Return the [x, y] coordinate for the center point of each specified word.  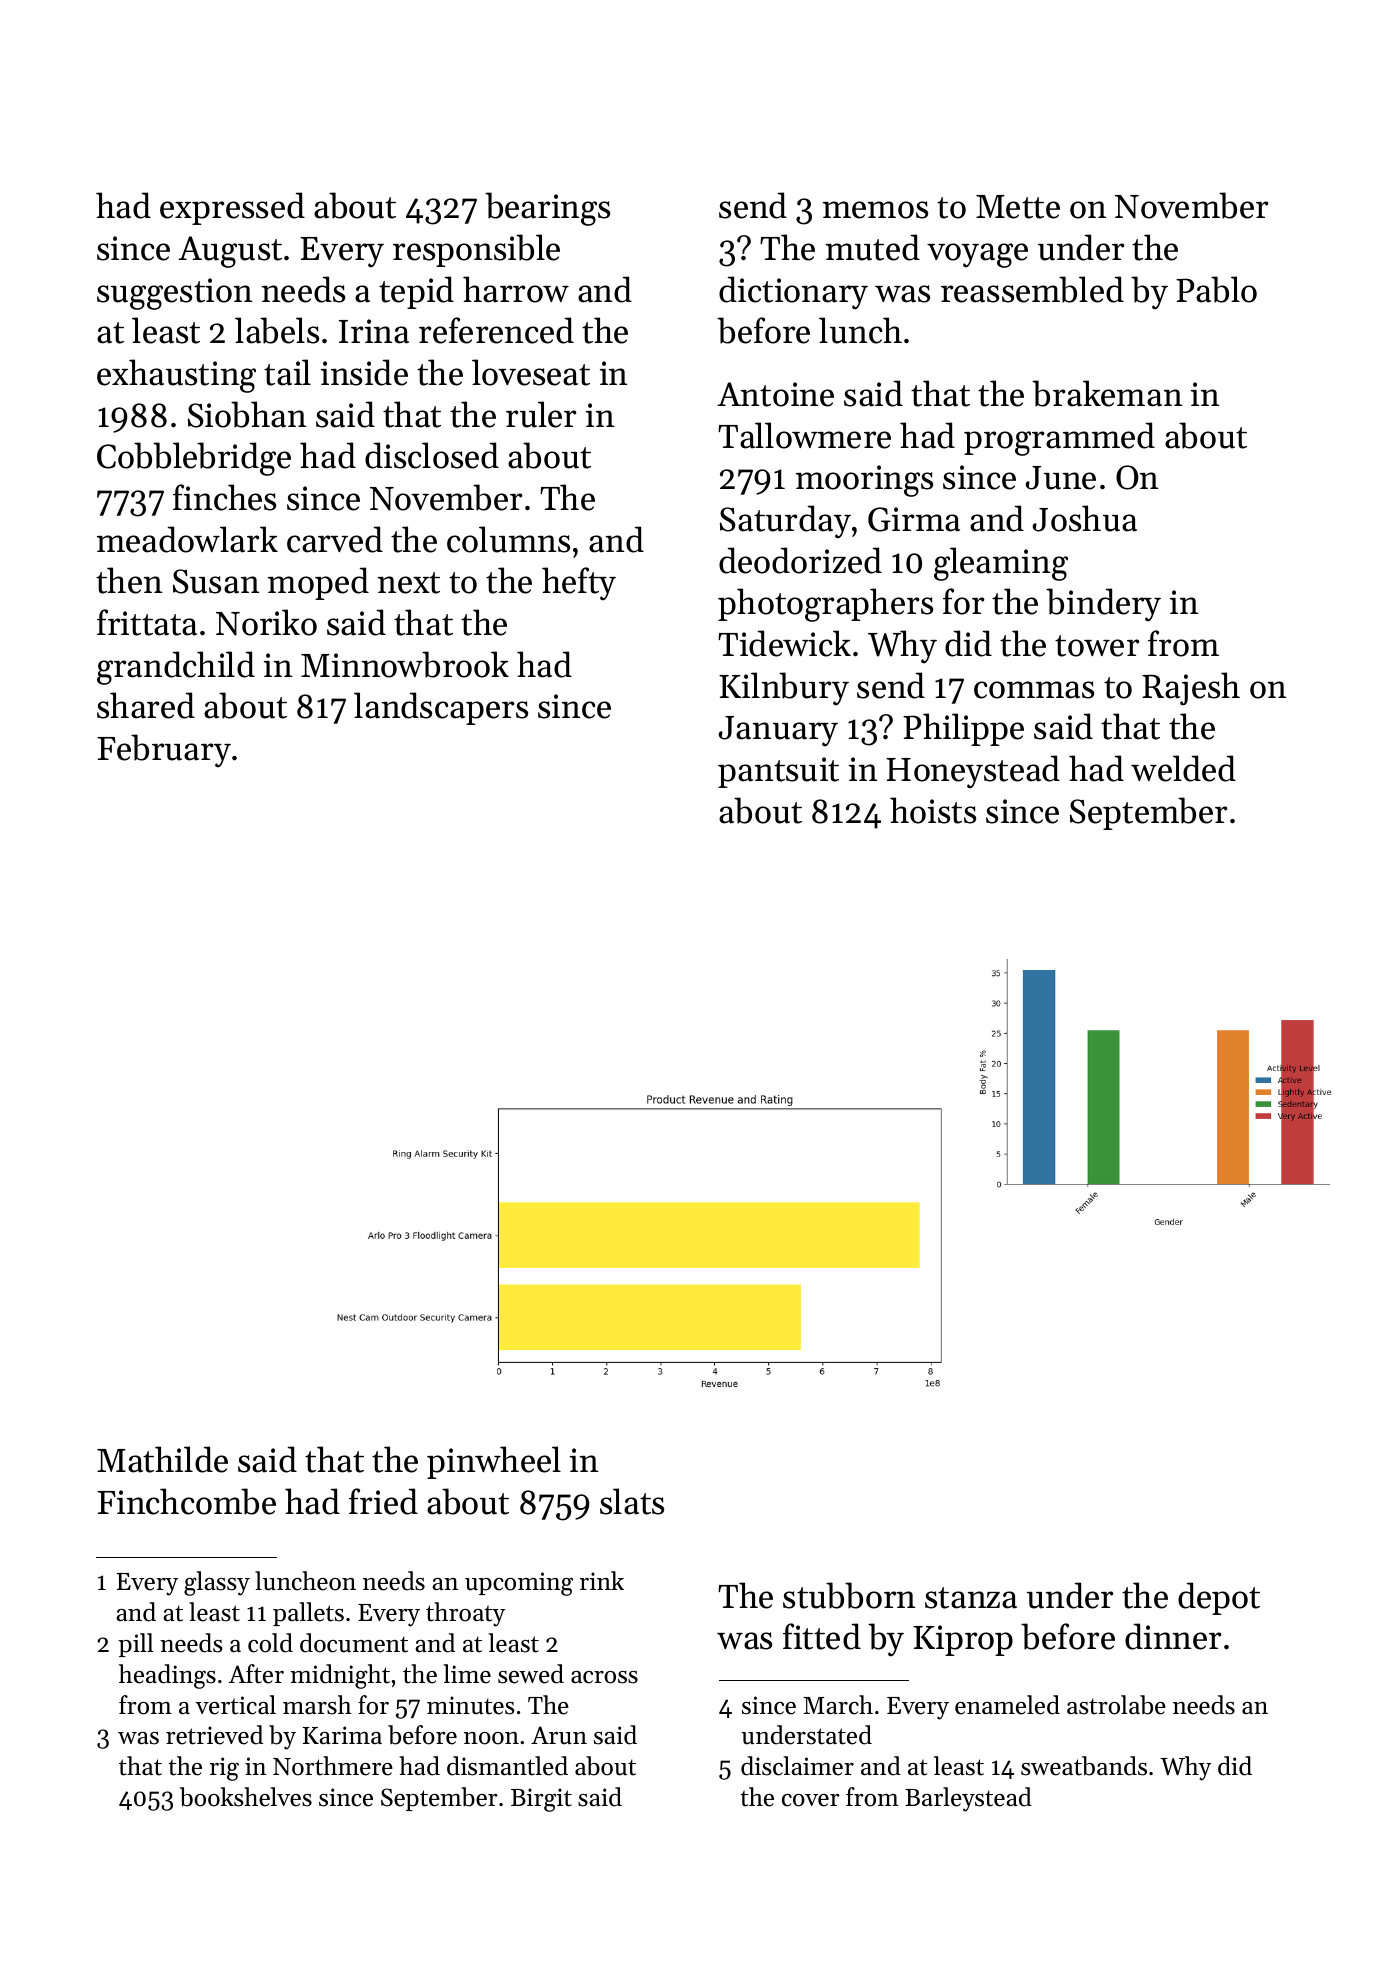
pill [135, 1645]
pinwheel [494, 1462]
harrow [516, 289]
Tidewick [784, 643]
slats [632, 1501]
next [409, 583]
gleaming [1001, 564]
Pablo [1216, 289]
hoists [933, 810]
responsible [476, 250]
